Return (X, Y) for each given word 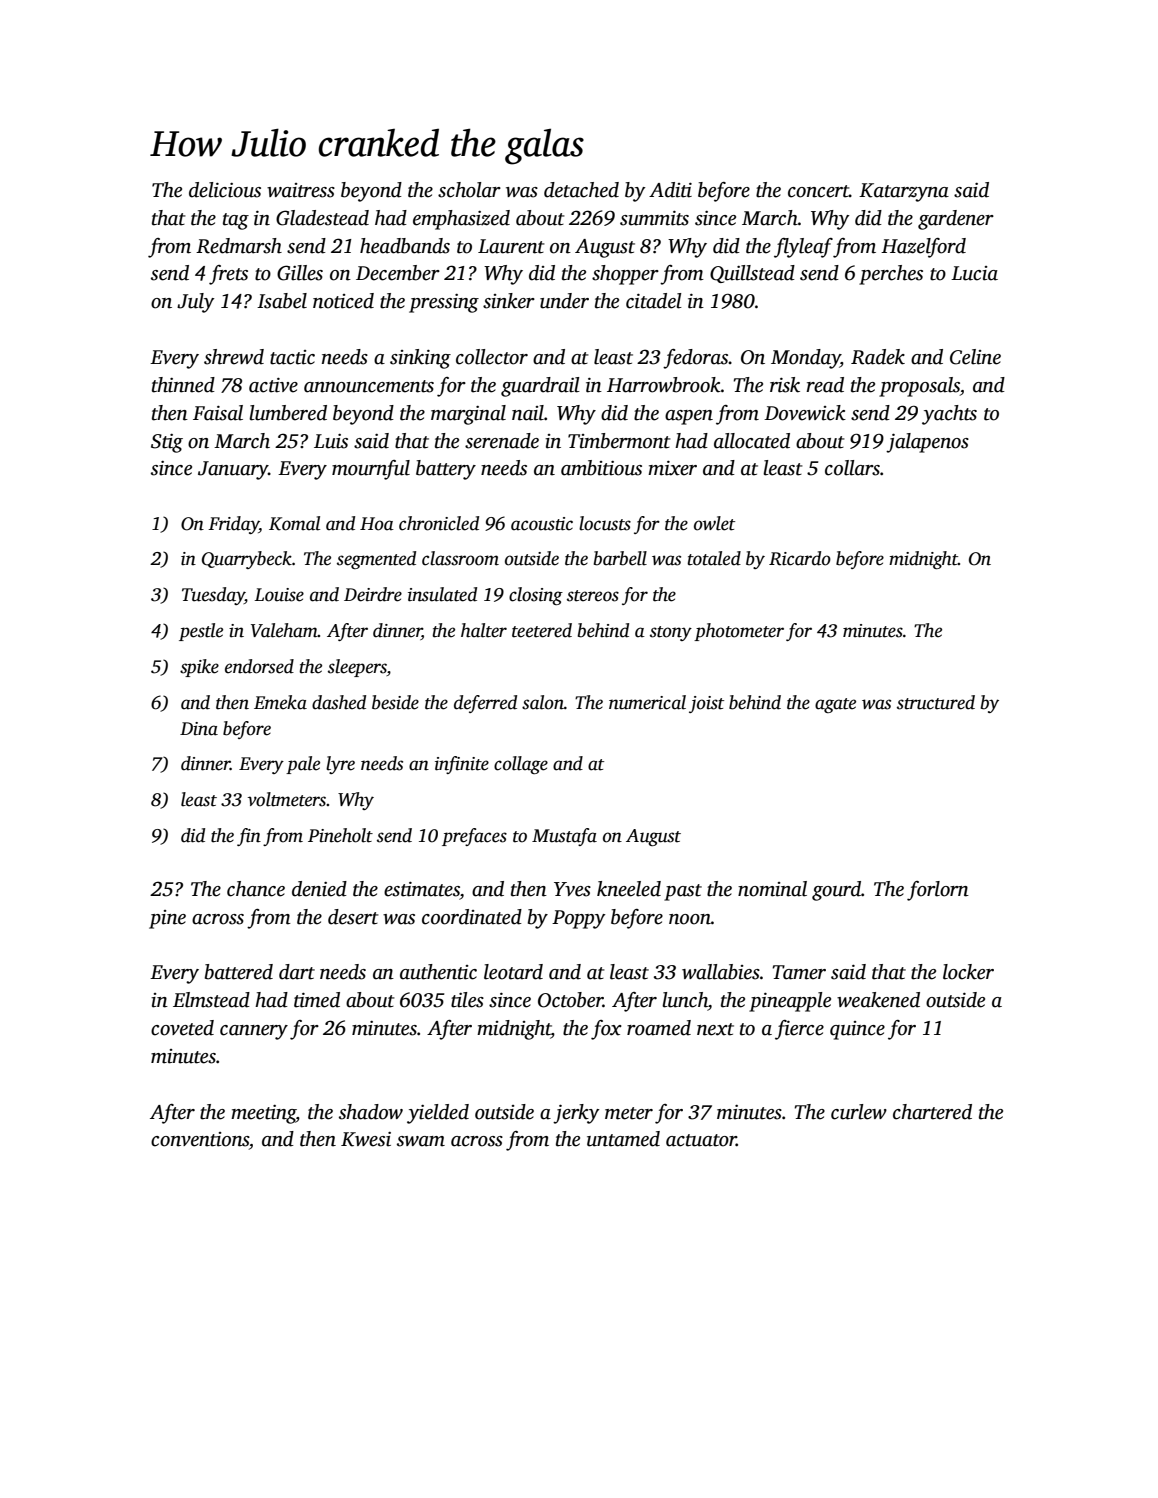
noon (690, 919)
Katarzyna (904, 192)
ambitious (601, 468)
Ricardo (800, 558)
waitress (301, 190)
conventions (200, 1139)
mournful (371, 470)
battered (239, 972)
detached (581, 190)
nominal (772, 889)
